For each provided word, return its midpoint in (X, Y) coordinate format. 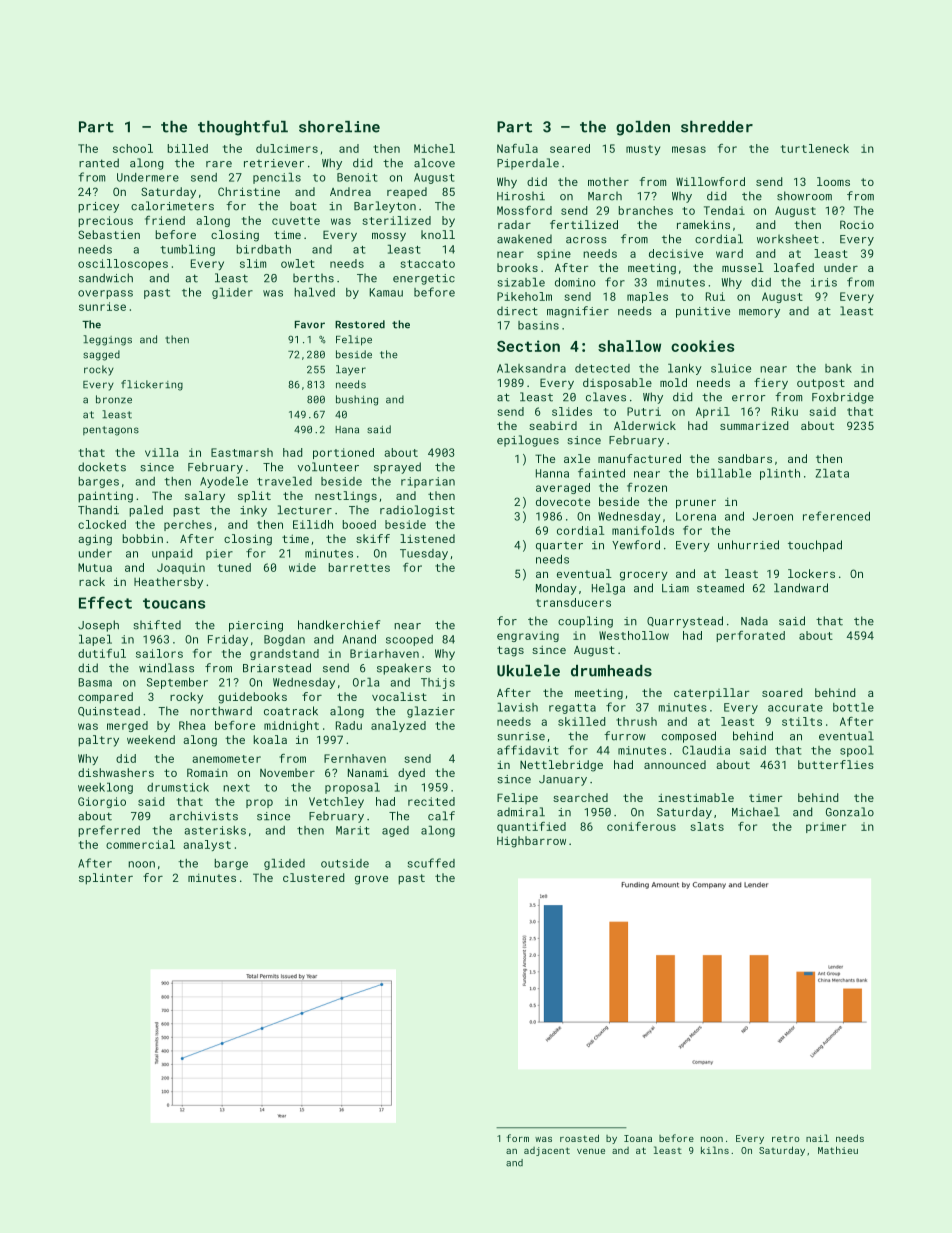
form (517, 1138)
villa (161, 452)
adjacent (547, 1151)
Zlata (832, 473)
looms (833, 181)
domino (575, 282)
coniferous (641, 826)
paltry (98, 741)
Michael (756, 812)
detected (602, 368)
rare (219, 164)
